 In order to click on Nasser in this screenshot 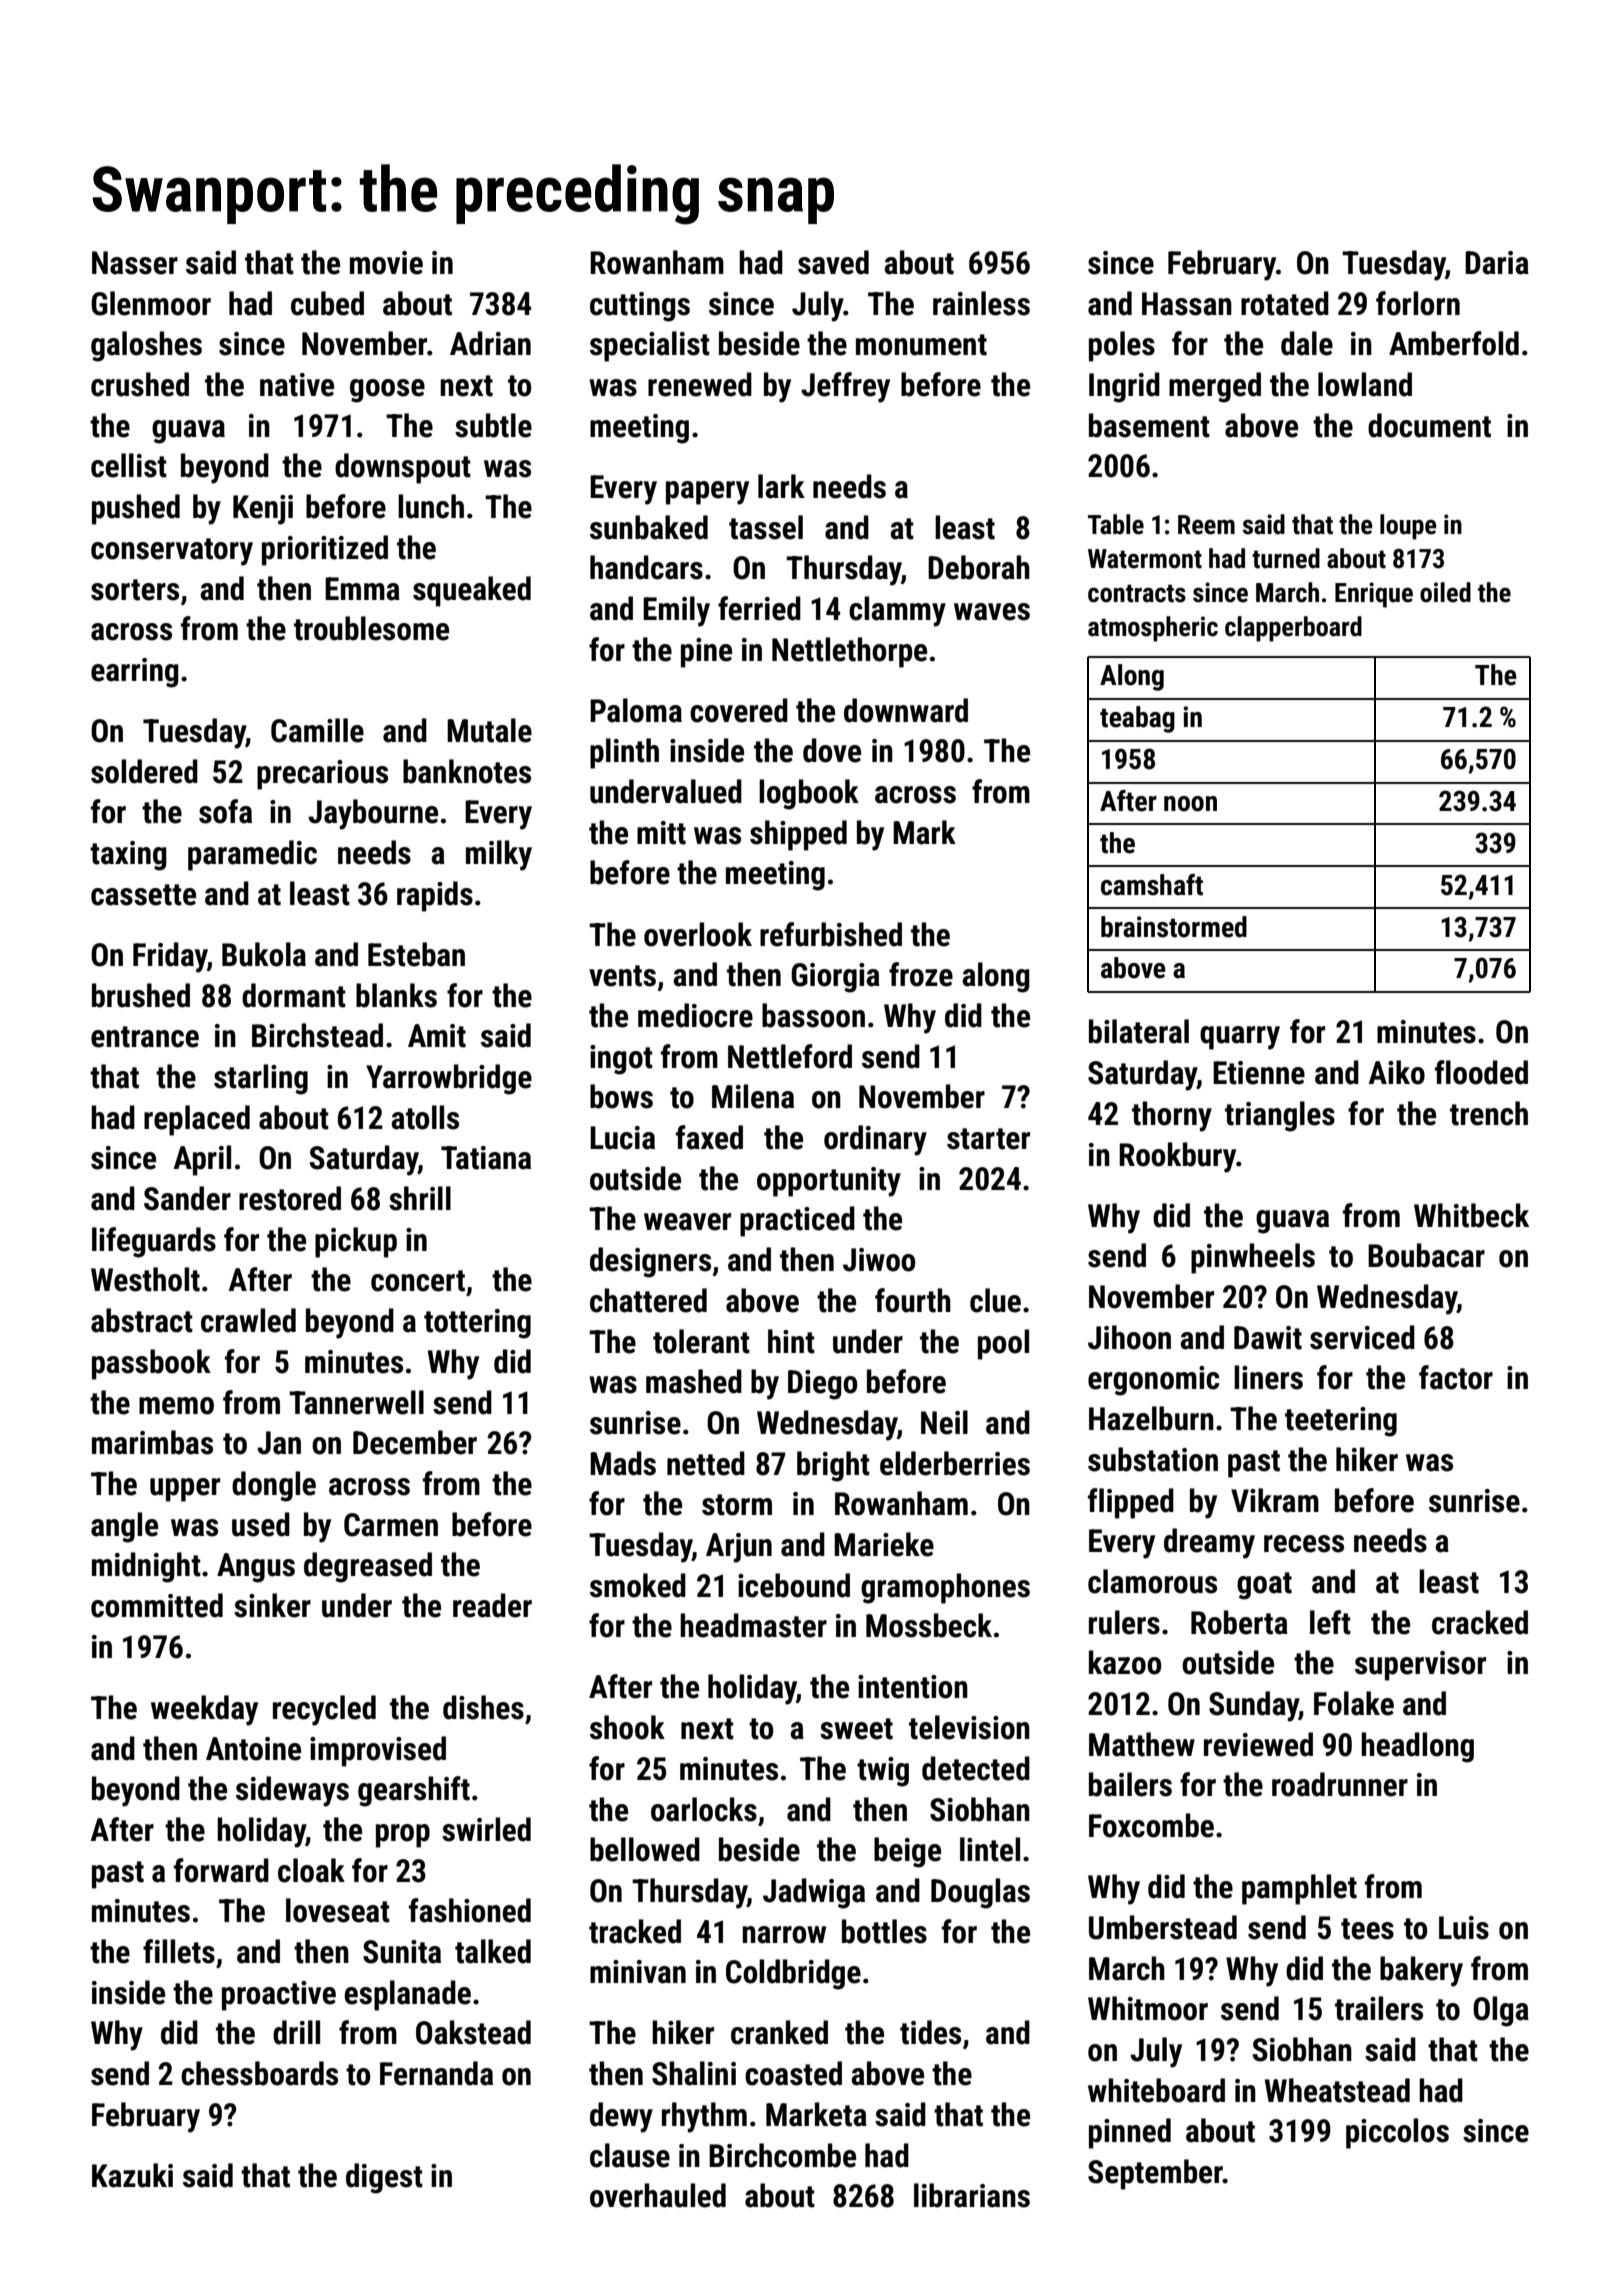, I will do `click(135, 263)`.
